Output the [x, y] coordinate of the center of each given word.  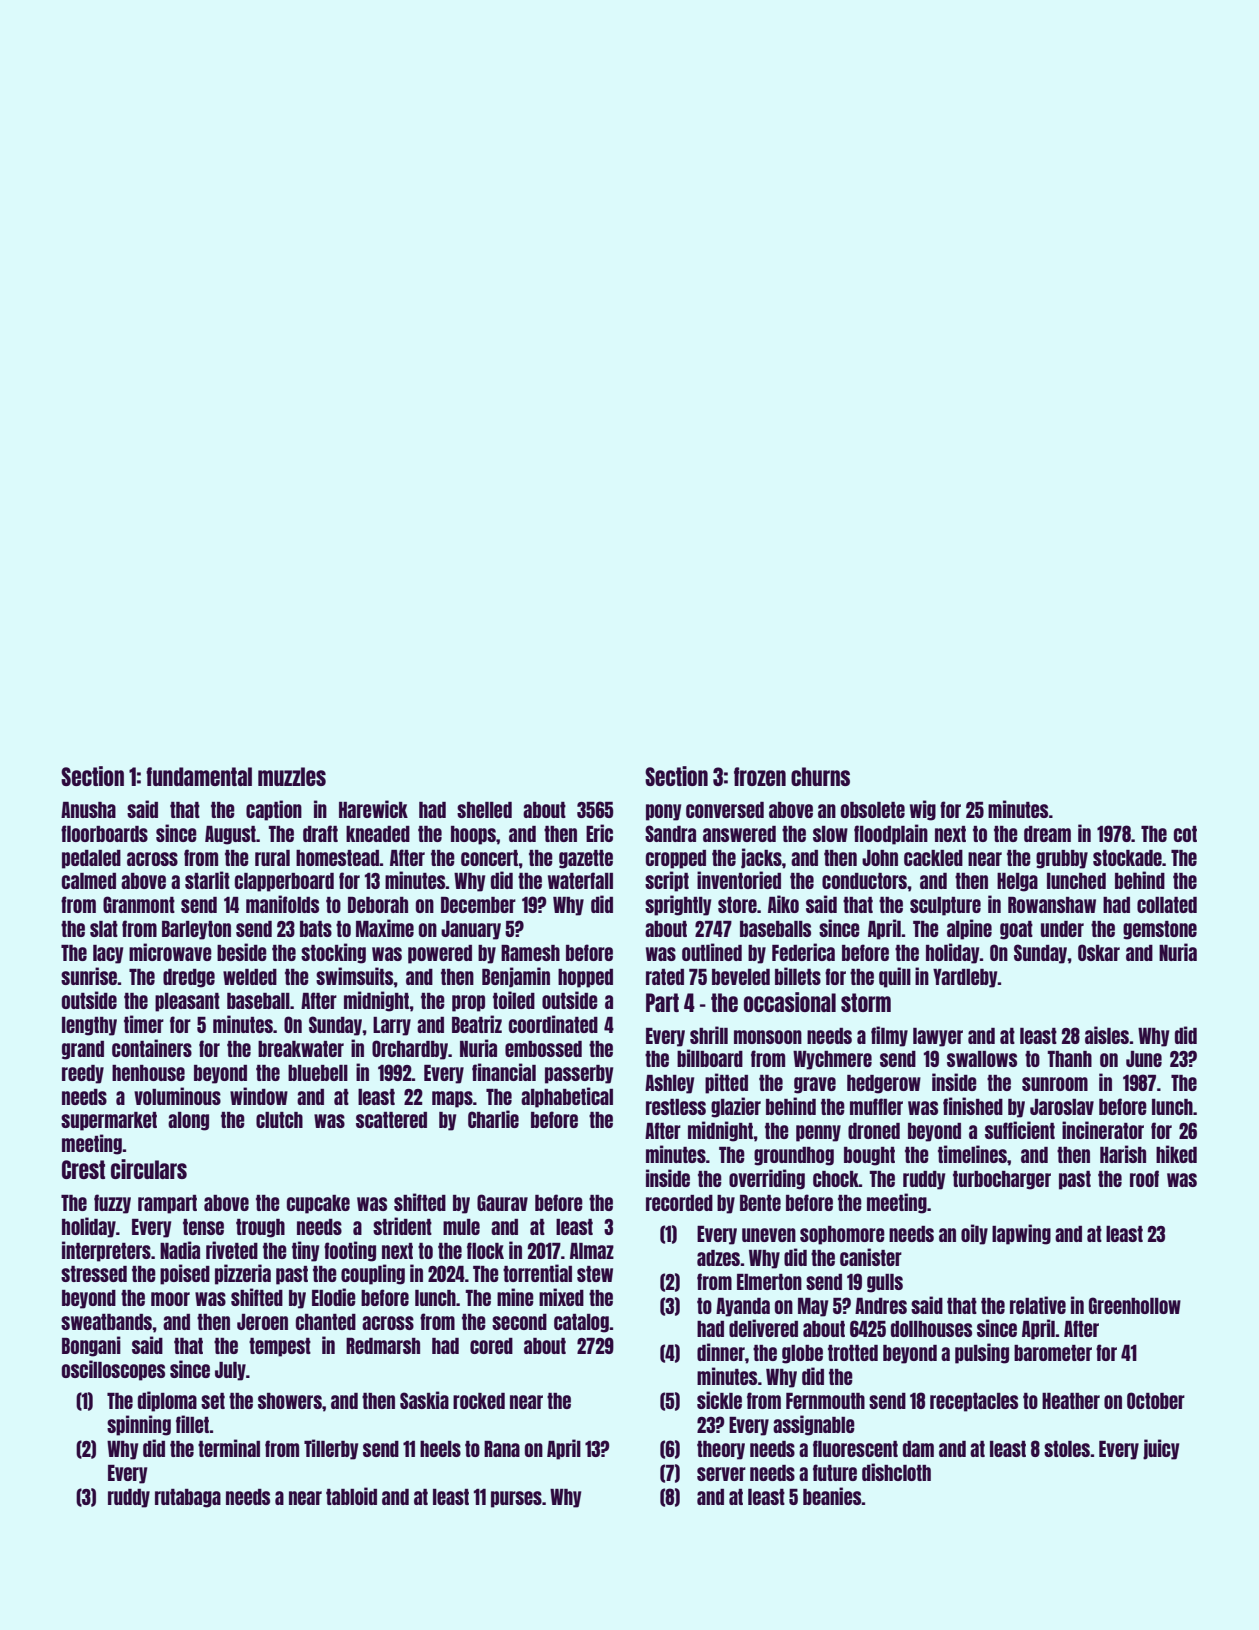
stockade [1127, 858]
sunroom [1055, 1084]
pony [663, 812]
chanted [326, 1322]
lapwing [1021, 1234]
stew [595, 1274]
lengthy [89, 1026]
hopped [585, 978]
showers [290, 1401]
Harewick [373, 809]
